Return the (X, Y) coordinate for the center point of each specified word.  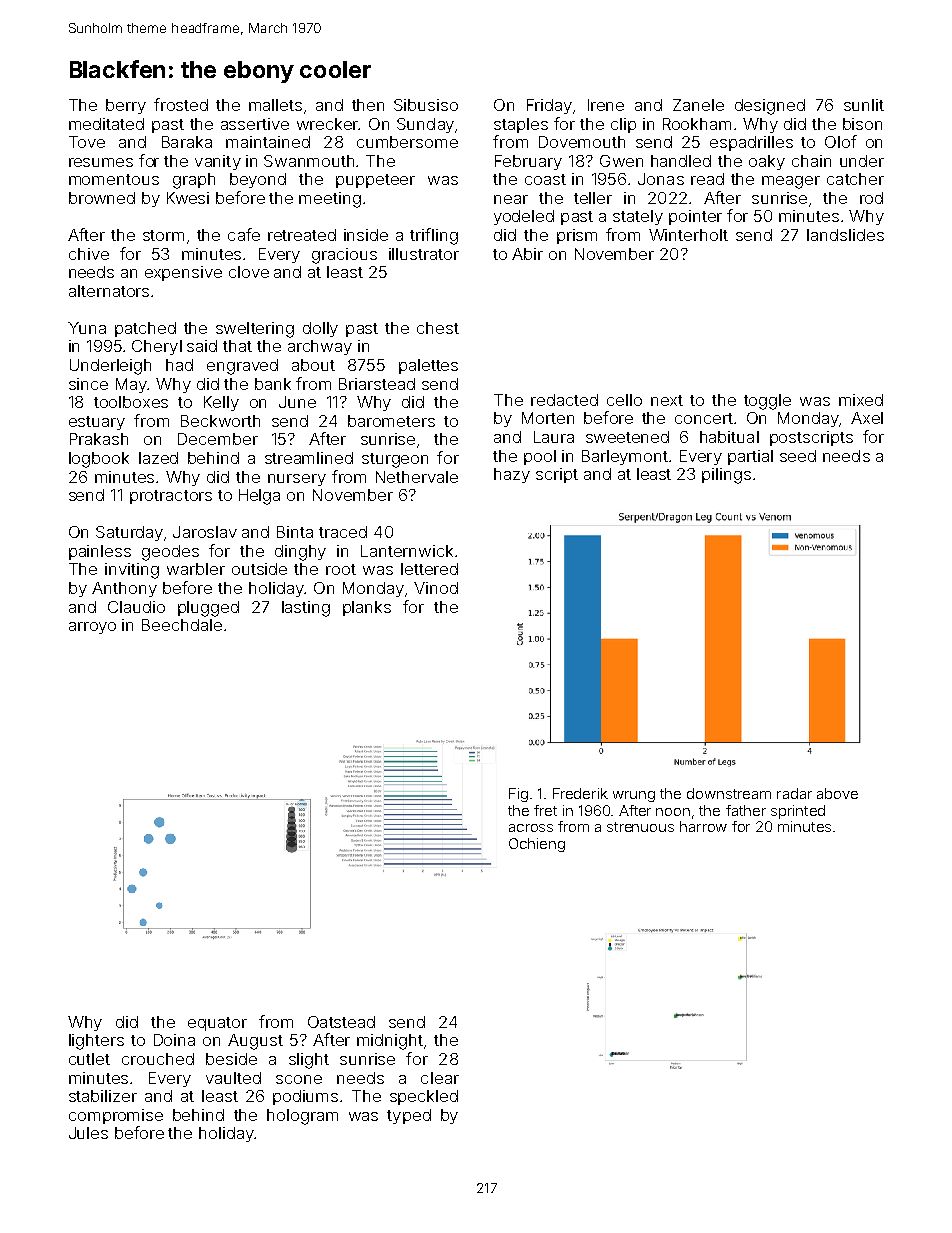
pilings (726, 476)
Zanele (698, 105)
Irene (606, 105)
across (531, 828)
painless (100, 552)
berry (126, 106)
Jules (88, 1133)
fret (545, 810)
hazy (512, 475)
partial (750, 457)
